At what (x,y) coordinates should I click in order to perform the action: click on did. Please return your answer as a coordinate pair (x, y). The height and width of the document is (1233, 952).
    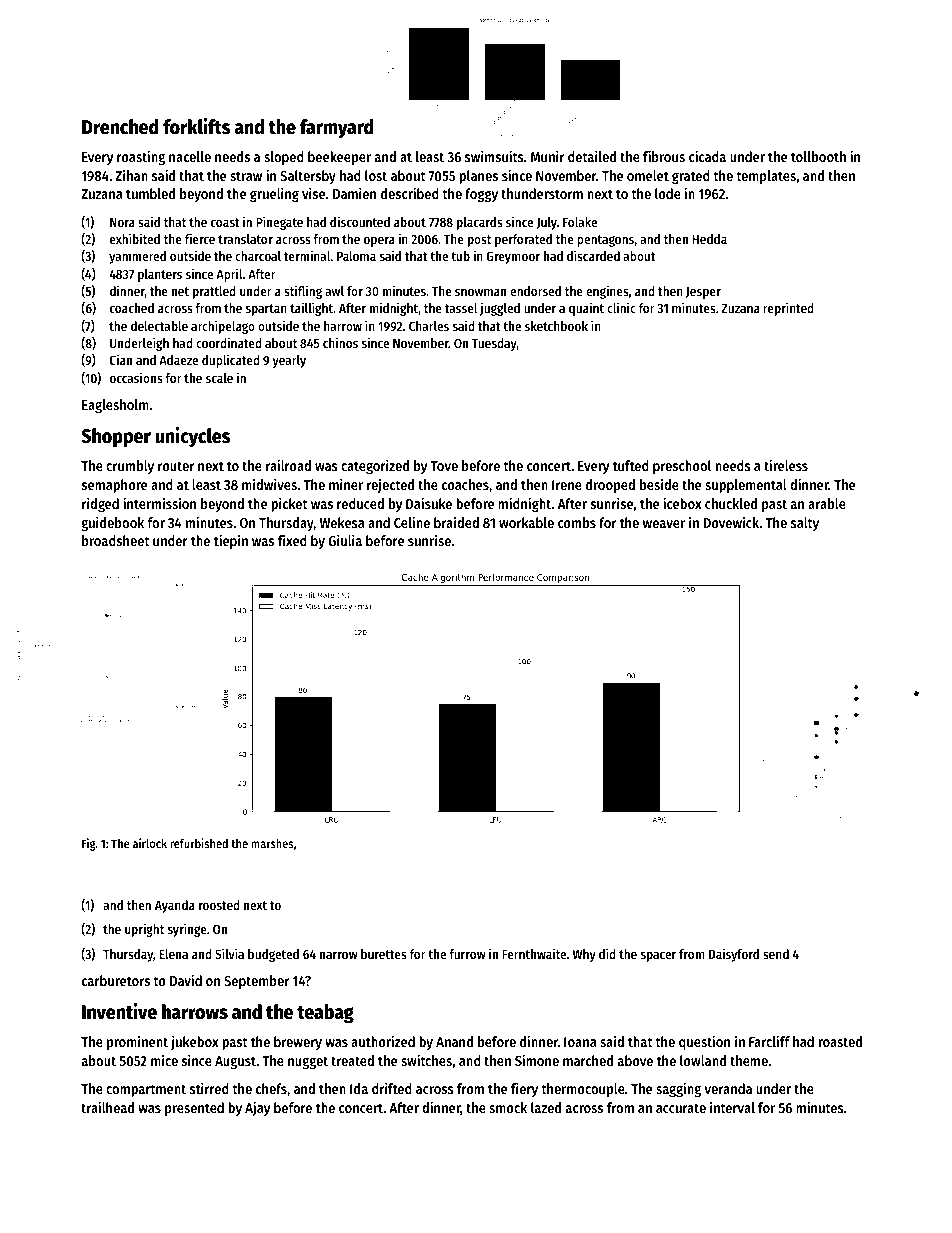
    Looking at the image, I should click on (607, 953).
